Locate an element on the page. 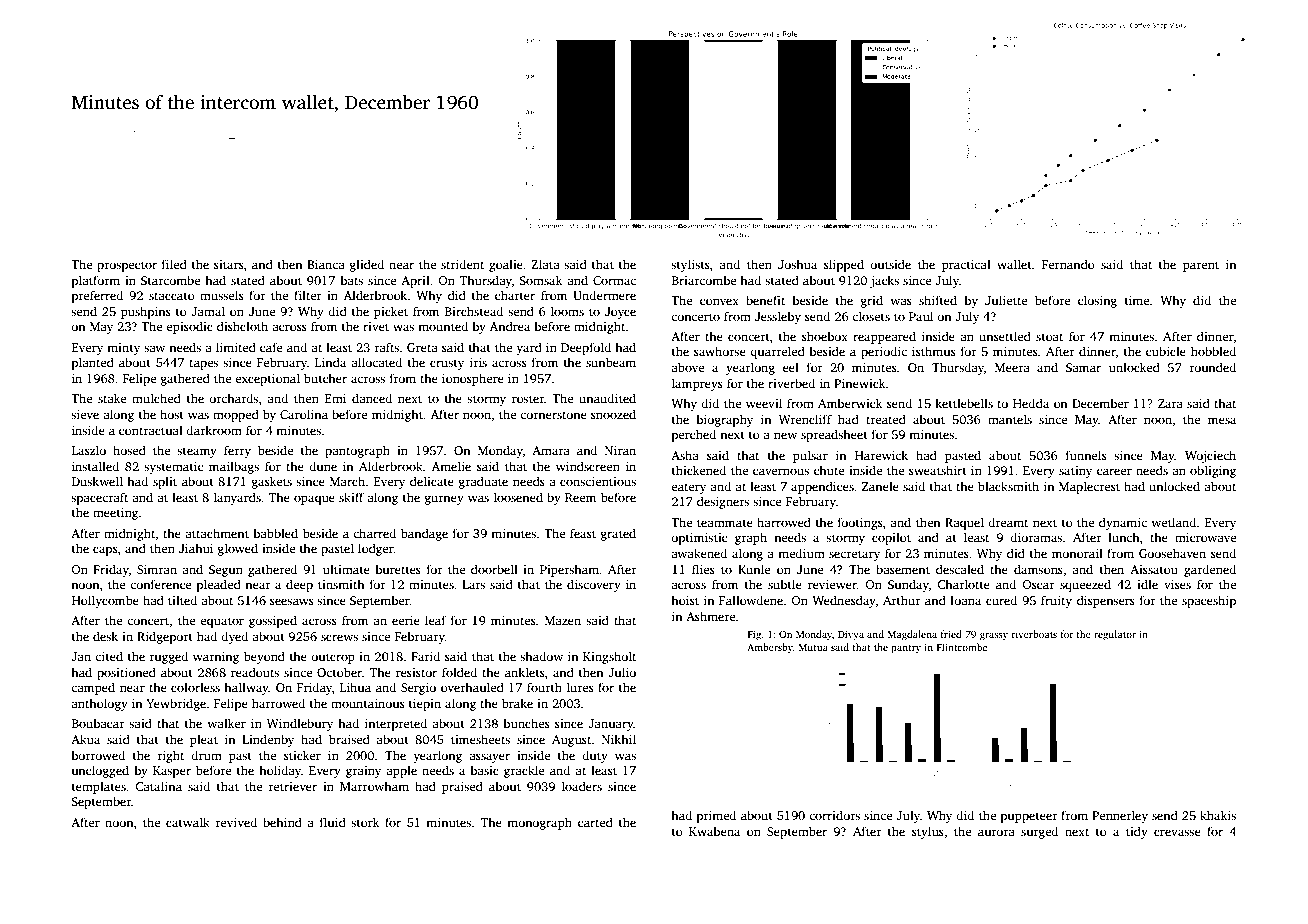  catwalk is located at coordinates (188, 822).
